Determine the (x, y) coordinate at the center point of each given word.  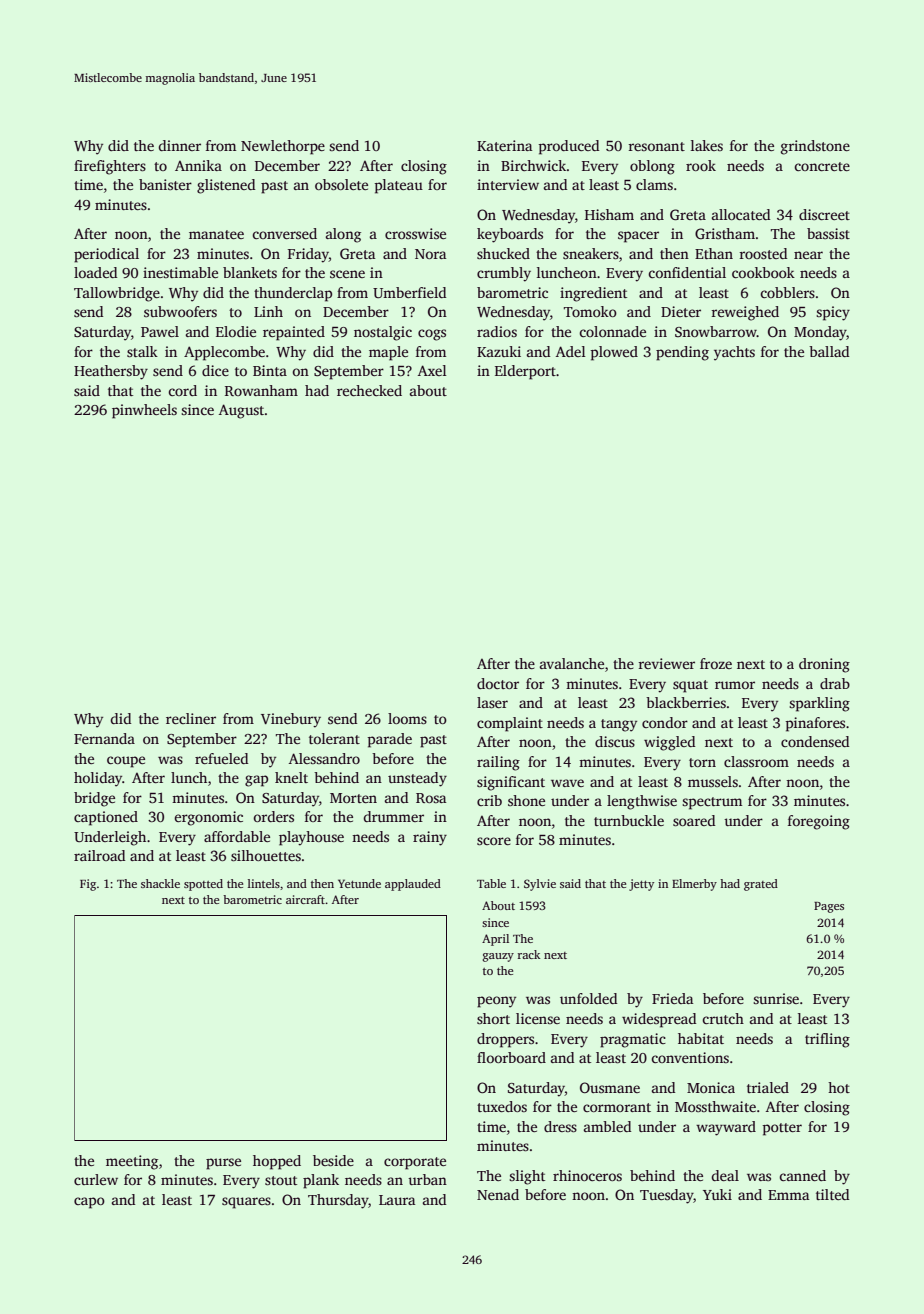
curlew (96, 1179)
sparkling (819, 704)
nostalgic (383, 333)
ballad (829, 351)
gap (256, 781)
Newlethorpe (283, 147)
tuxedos (502, 1106)
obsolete (341, 184)
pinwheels (144, 411)
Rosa (431, 798)
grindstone (815, 147)
